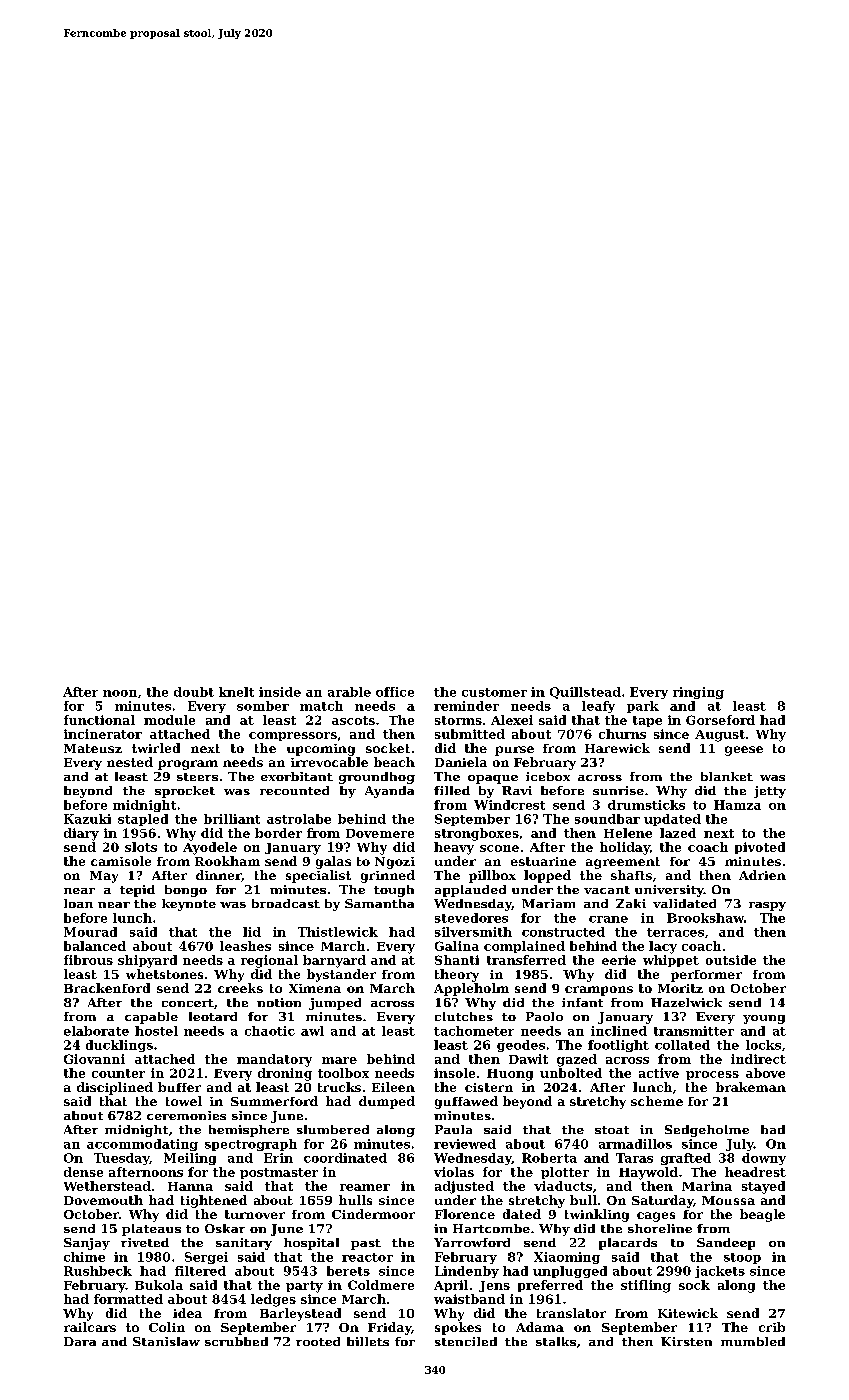 This page has width=849, height=1400. Describe the element at coordinates (143, 820) in the page. I see `stapled` at that location.
